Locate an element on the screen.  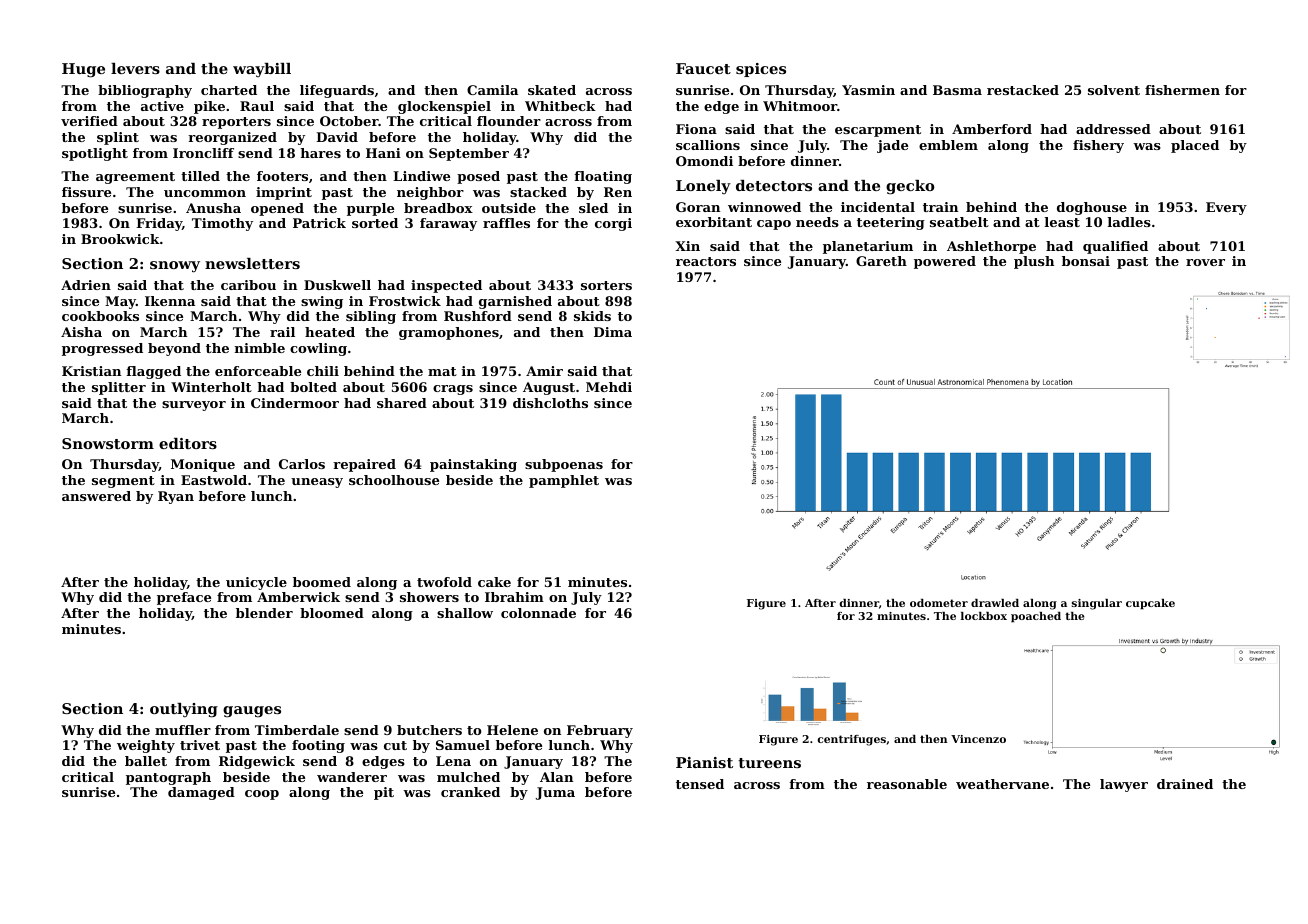
colonnade is located at coordinates (538, 613).
